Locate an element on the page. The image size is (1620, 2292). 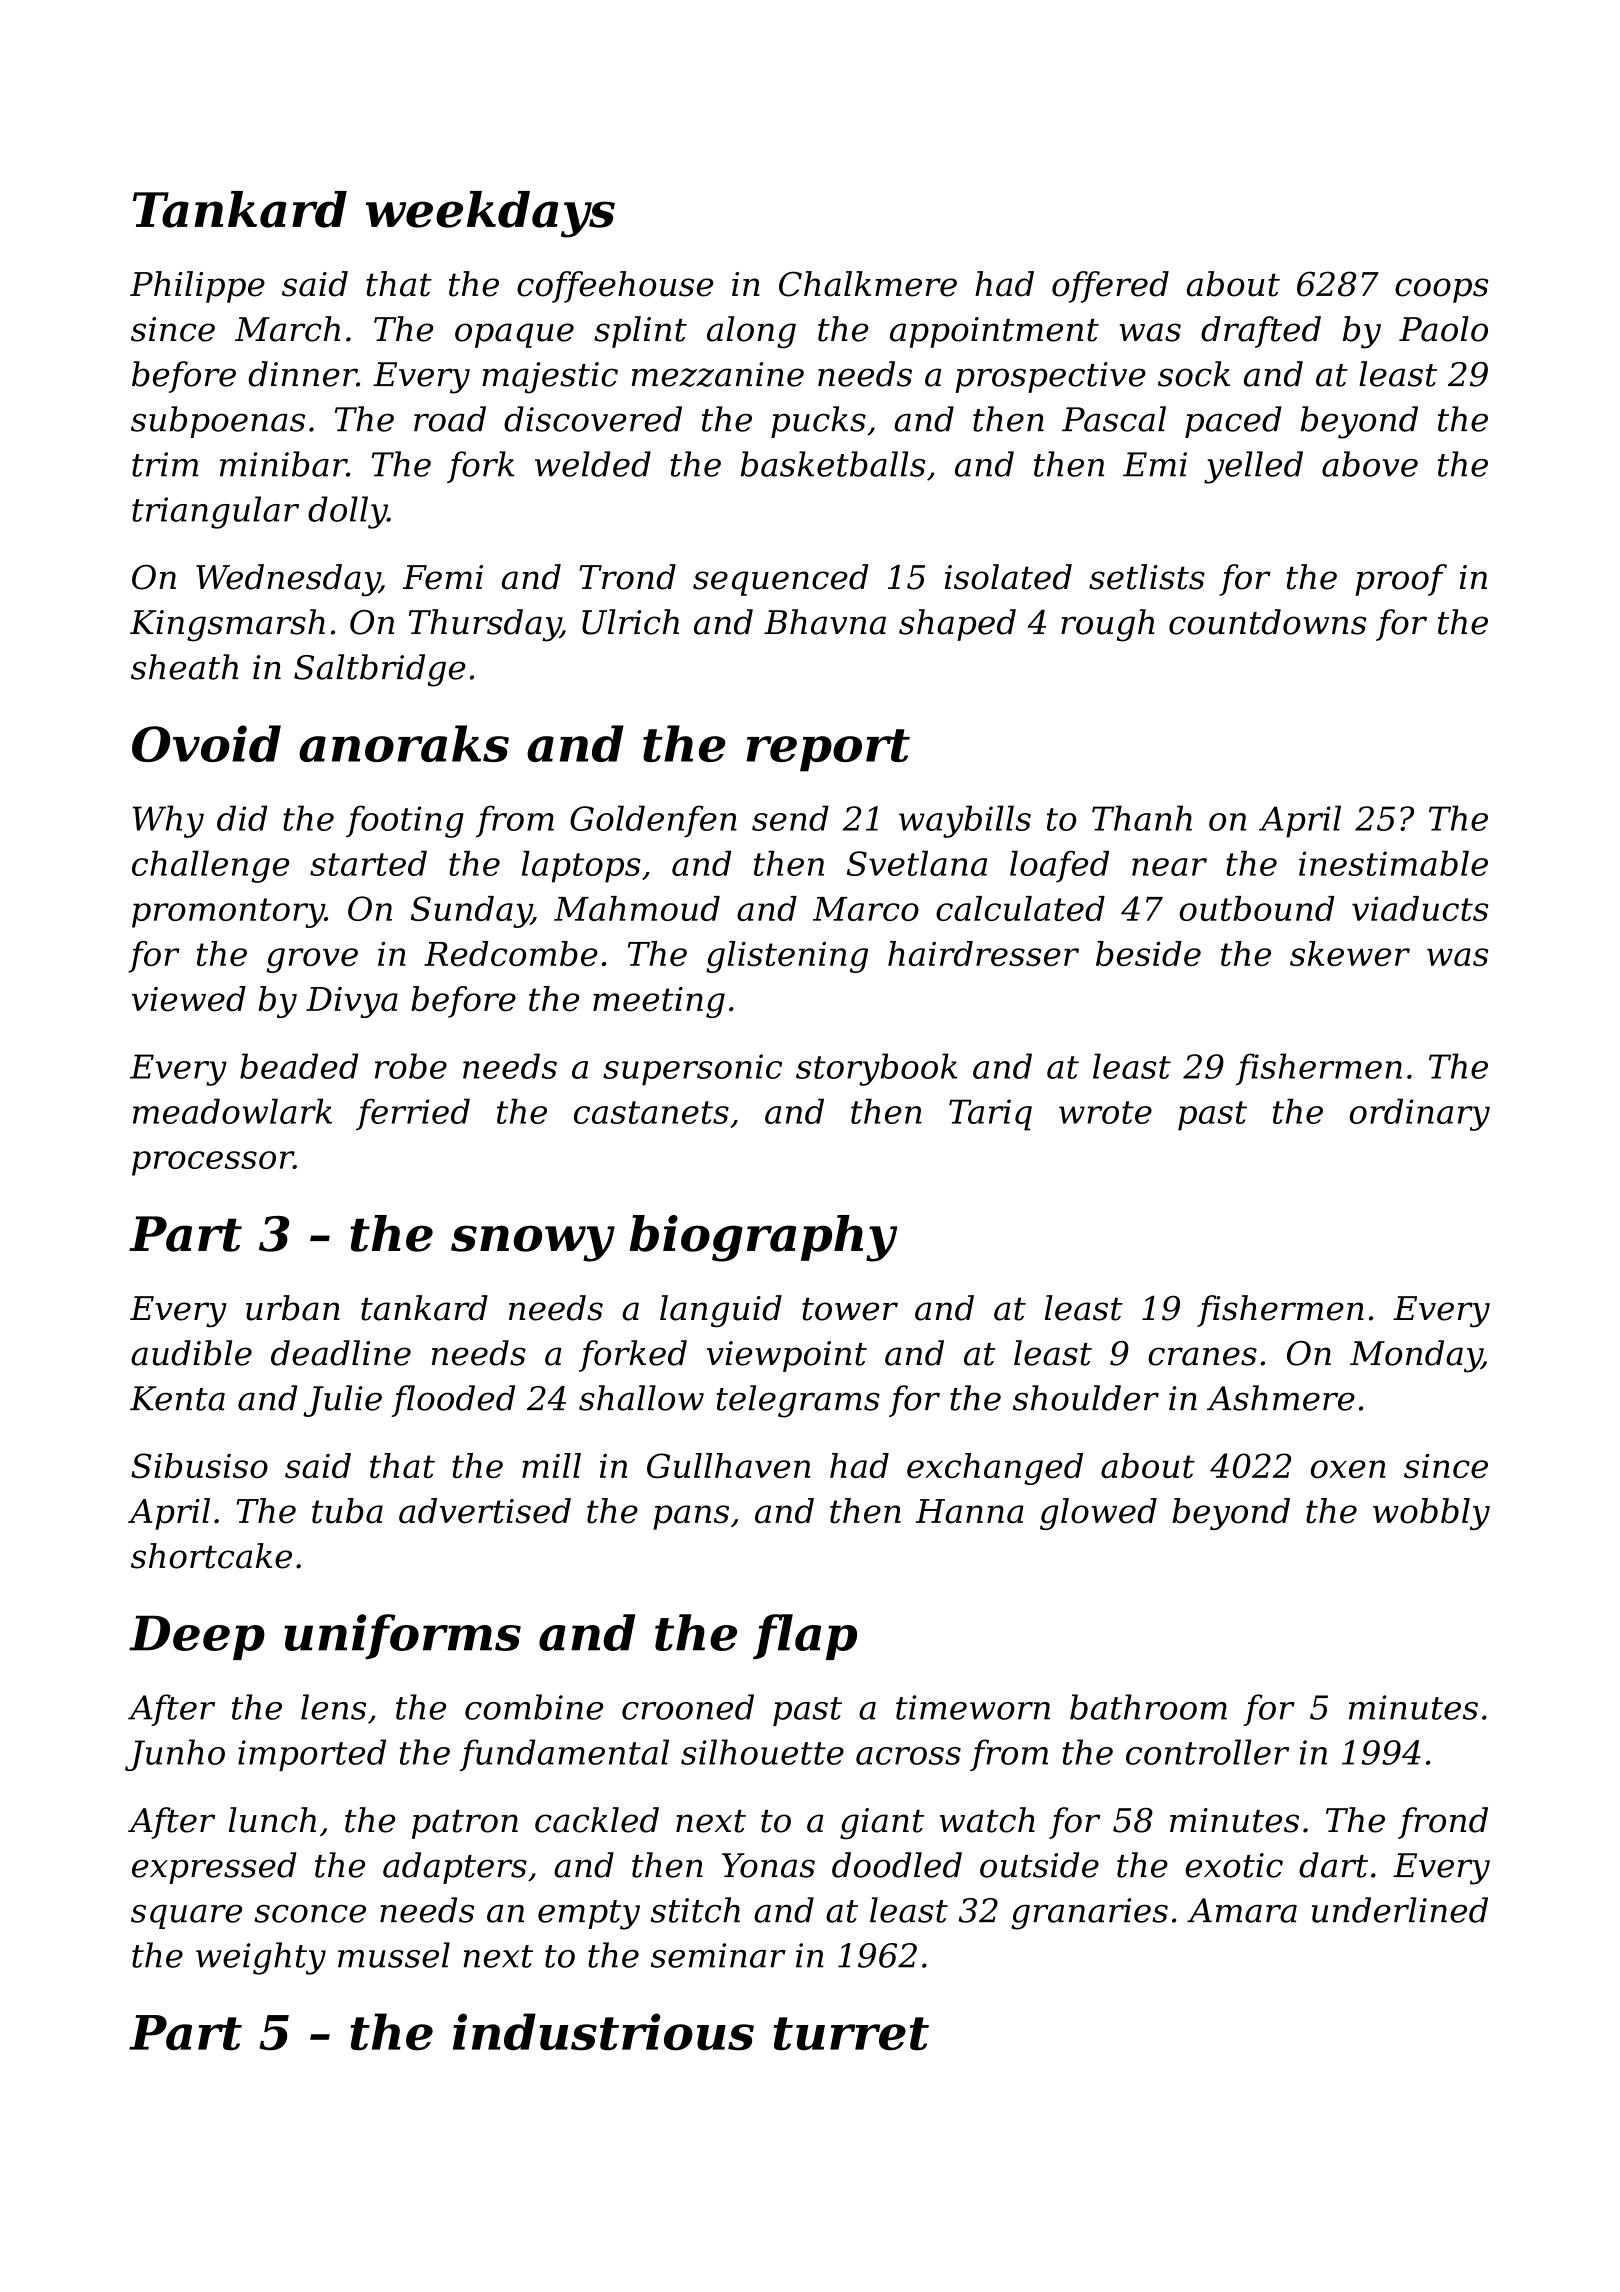
opaque is located at coordinates (514, 335).
